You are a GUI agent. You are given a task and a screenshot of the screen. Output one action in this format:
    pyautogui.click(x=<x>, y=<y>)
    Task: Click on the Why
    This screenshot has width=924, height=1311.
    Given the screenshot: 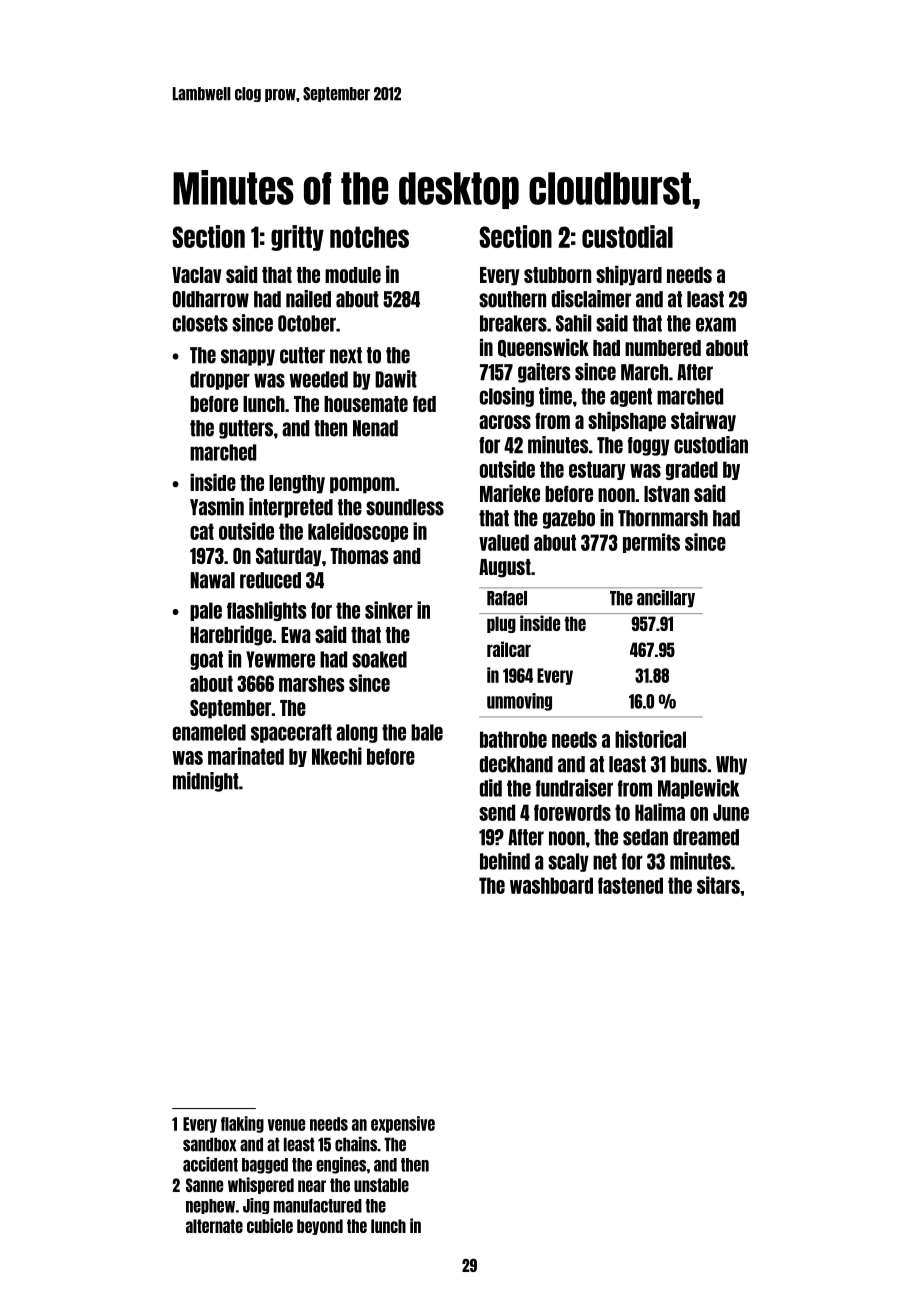 What is the action you would take?
    pyautogui.click(x=731, y=765)
